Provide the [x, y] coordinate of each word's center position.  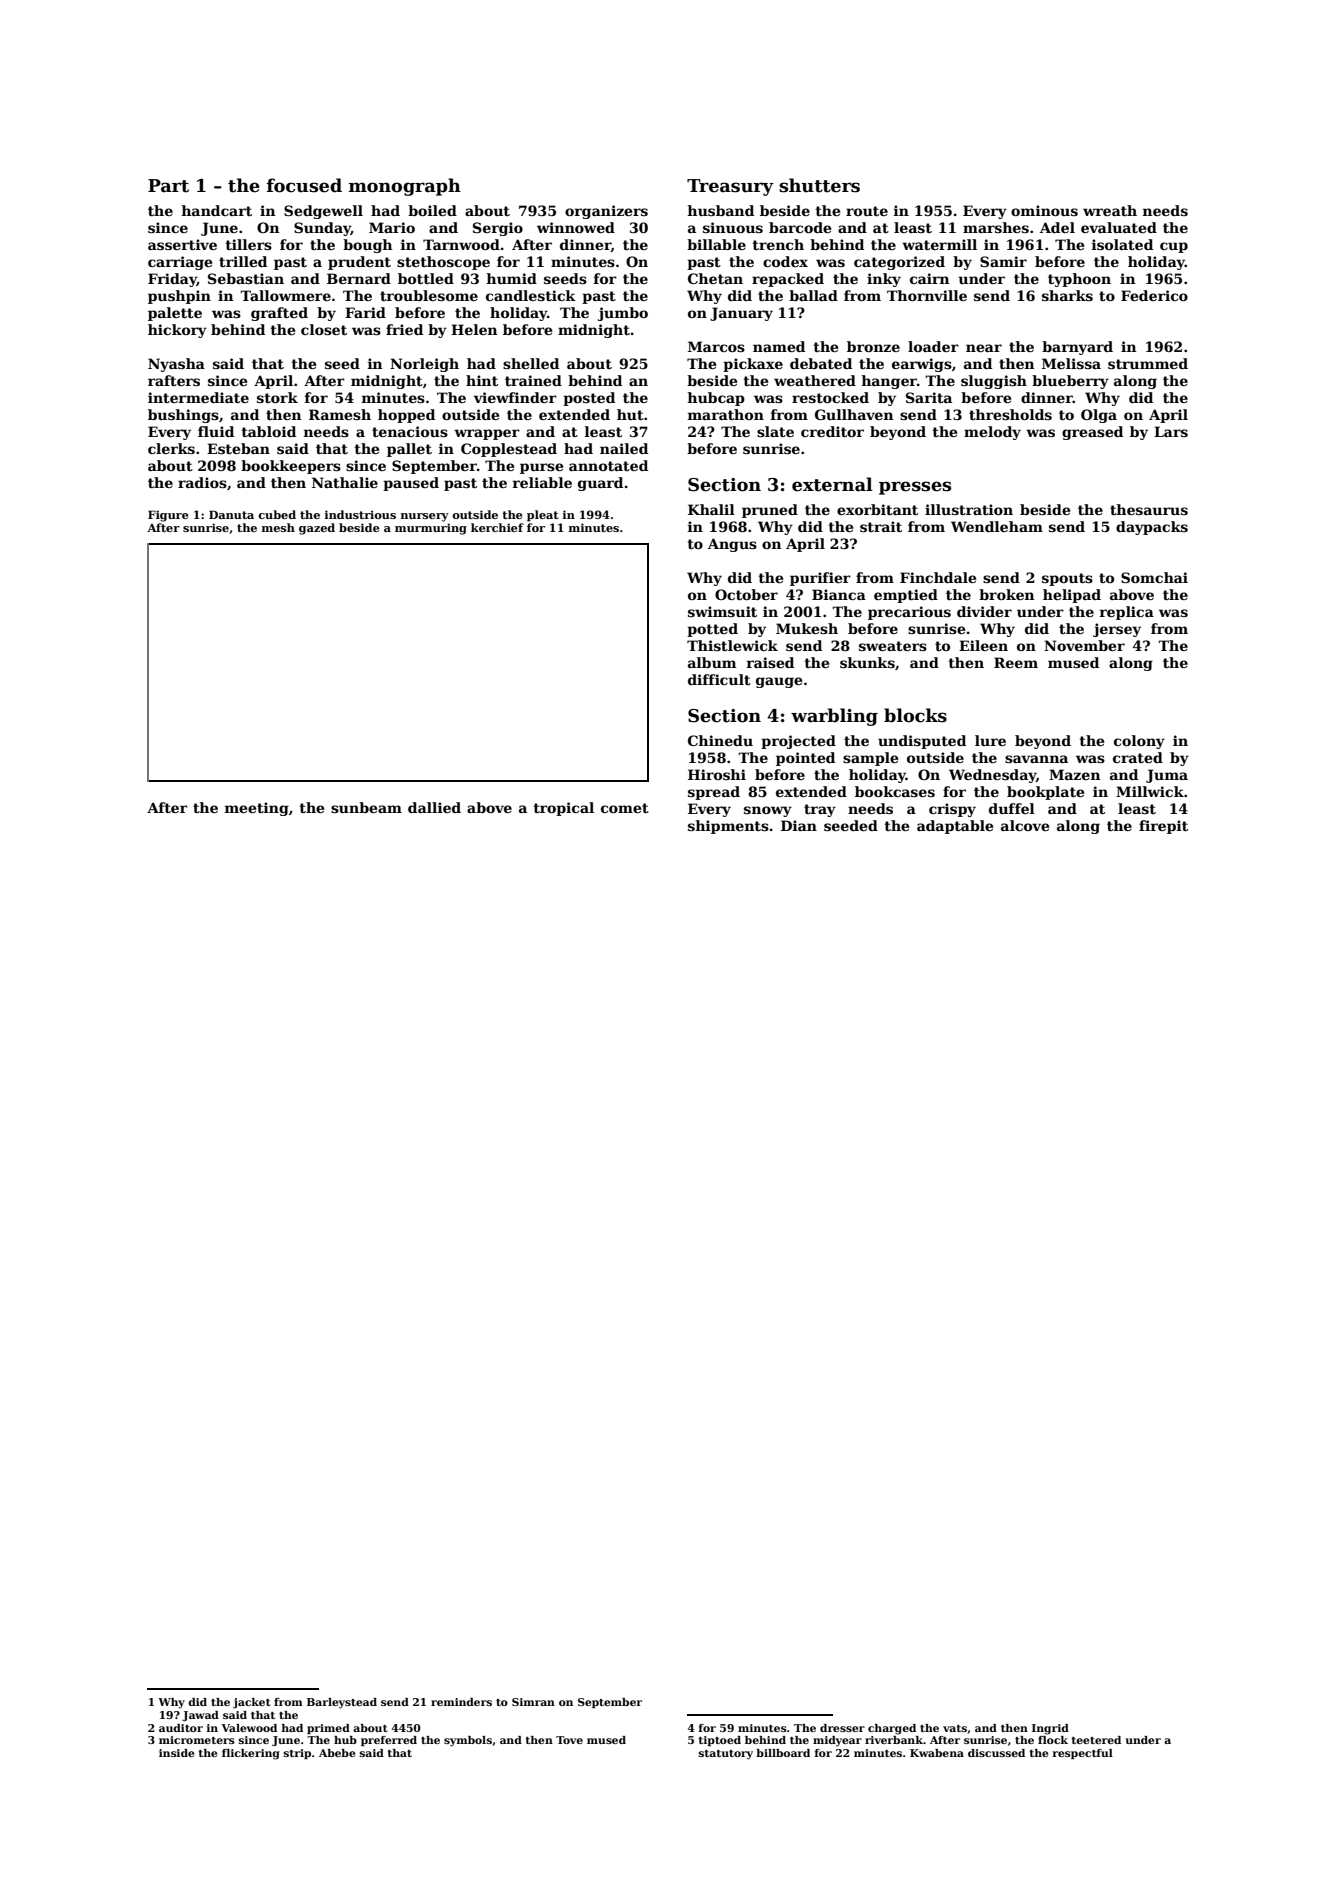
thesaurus [1149, 509]
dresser [842, 1728]
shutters [819, 185]
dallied [434, 807]
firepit [1163, 827]
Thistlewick [732, 645]
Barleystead [342, 1703]
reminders [461, 1702]
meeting [257, 809]
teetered [1096, 1740]
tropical [563, 809]
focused [304, 185]
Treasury [730, 187]
